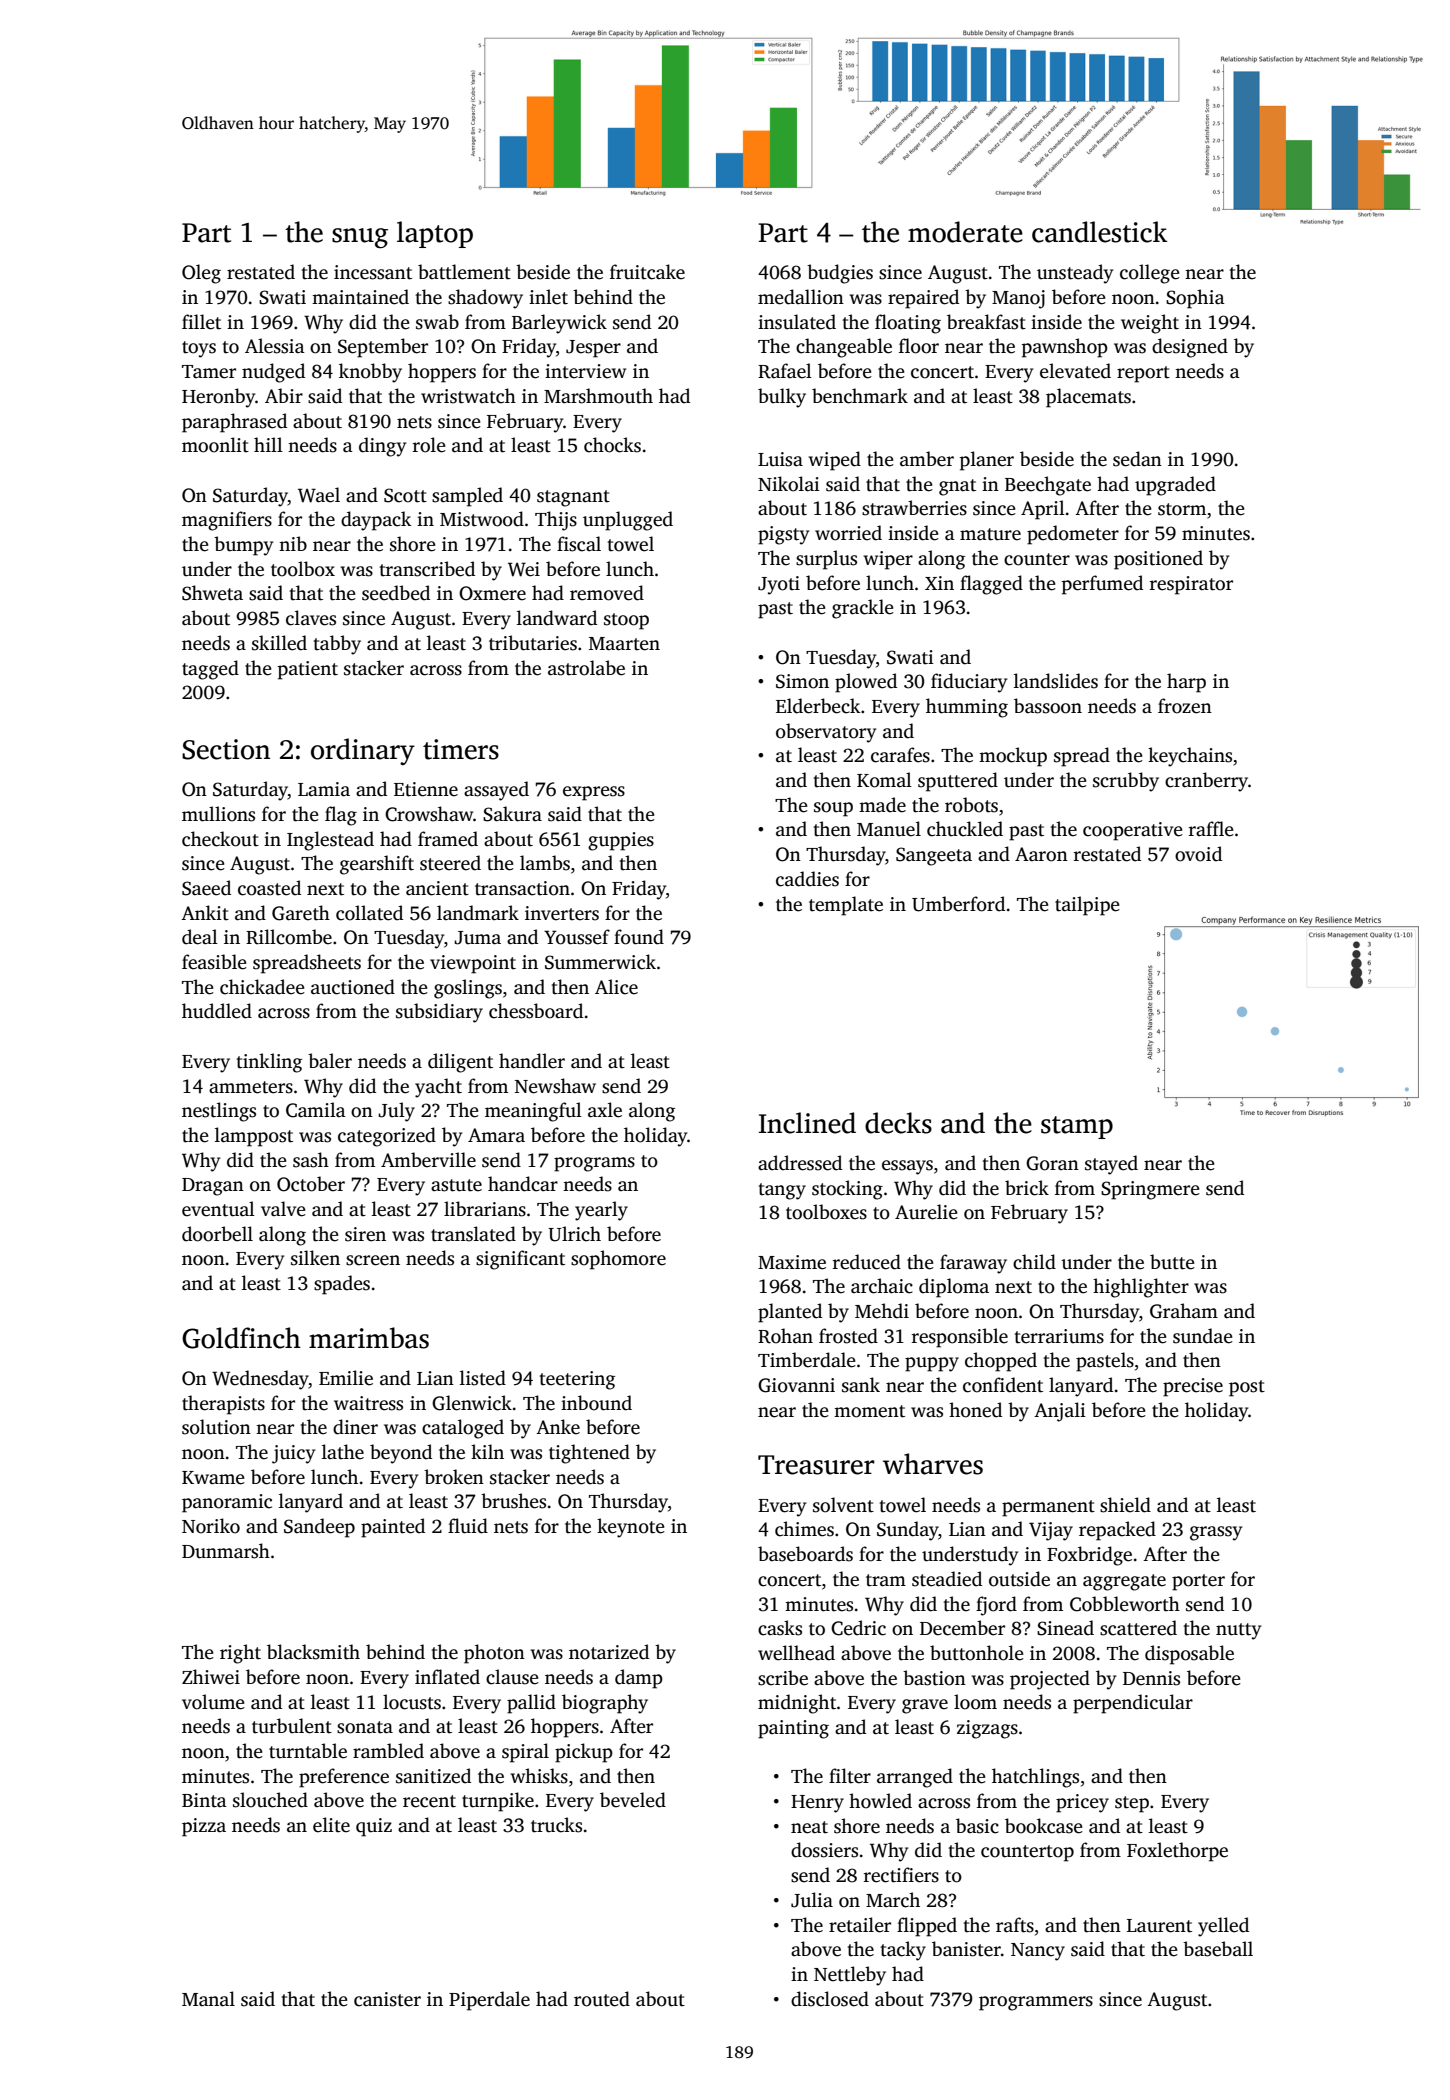 Image resolution: width=1450 pixels, height=2100 pixels. What do you see at coordinates (382, 447) in the screenshot?
I see `dingy` at bounding box center [382, 447].
